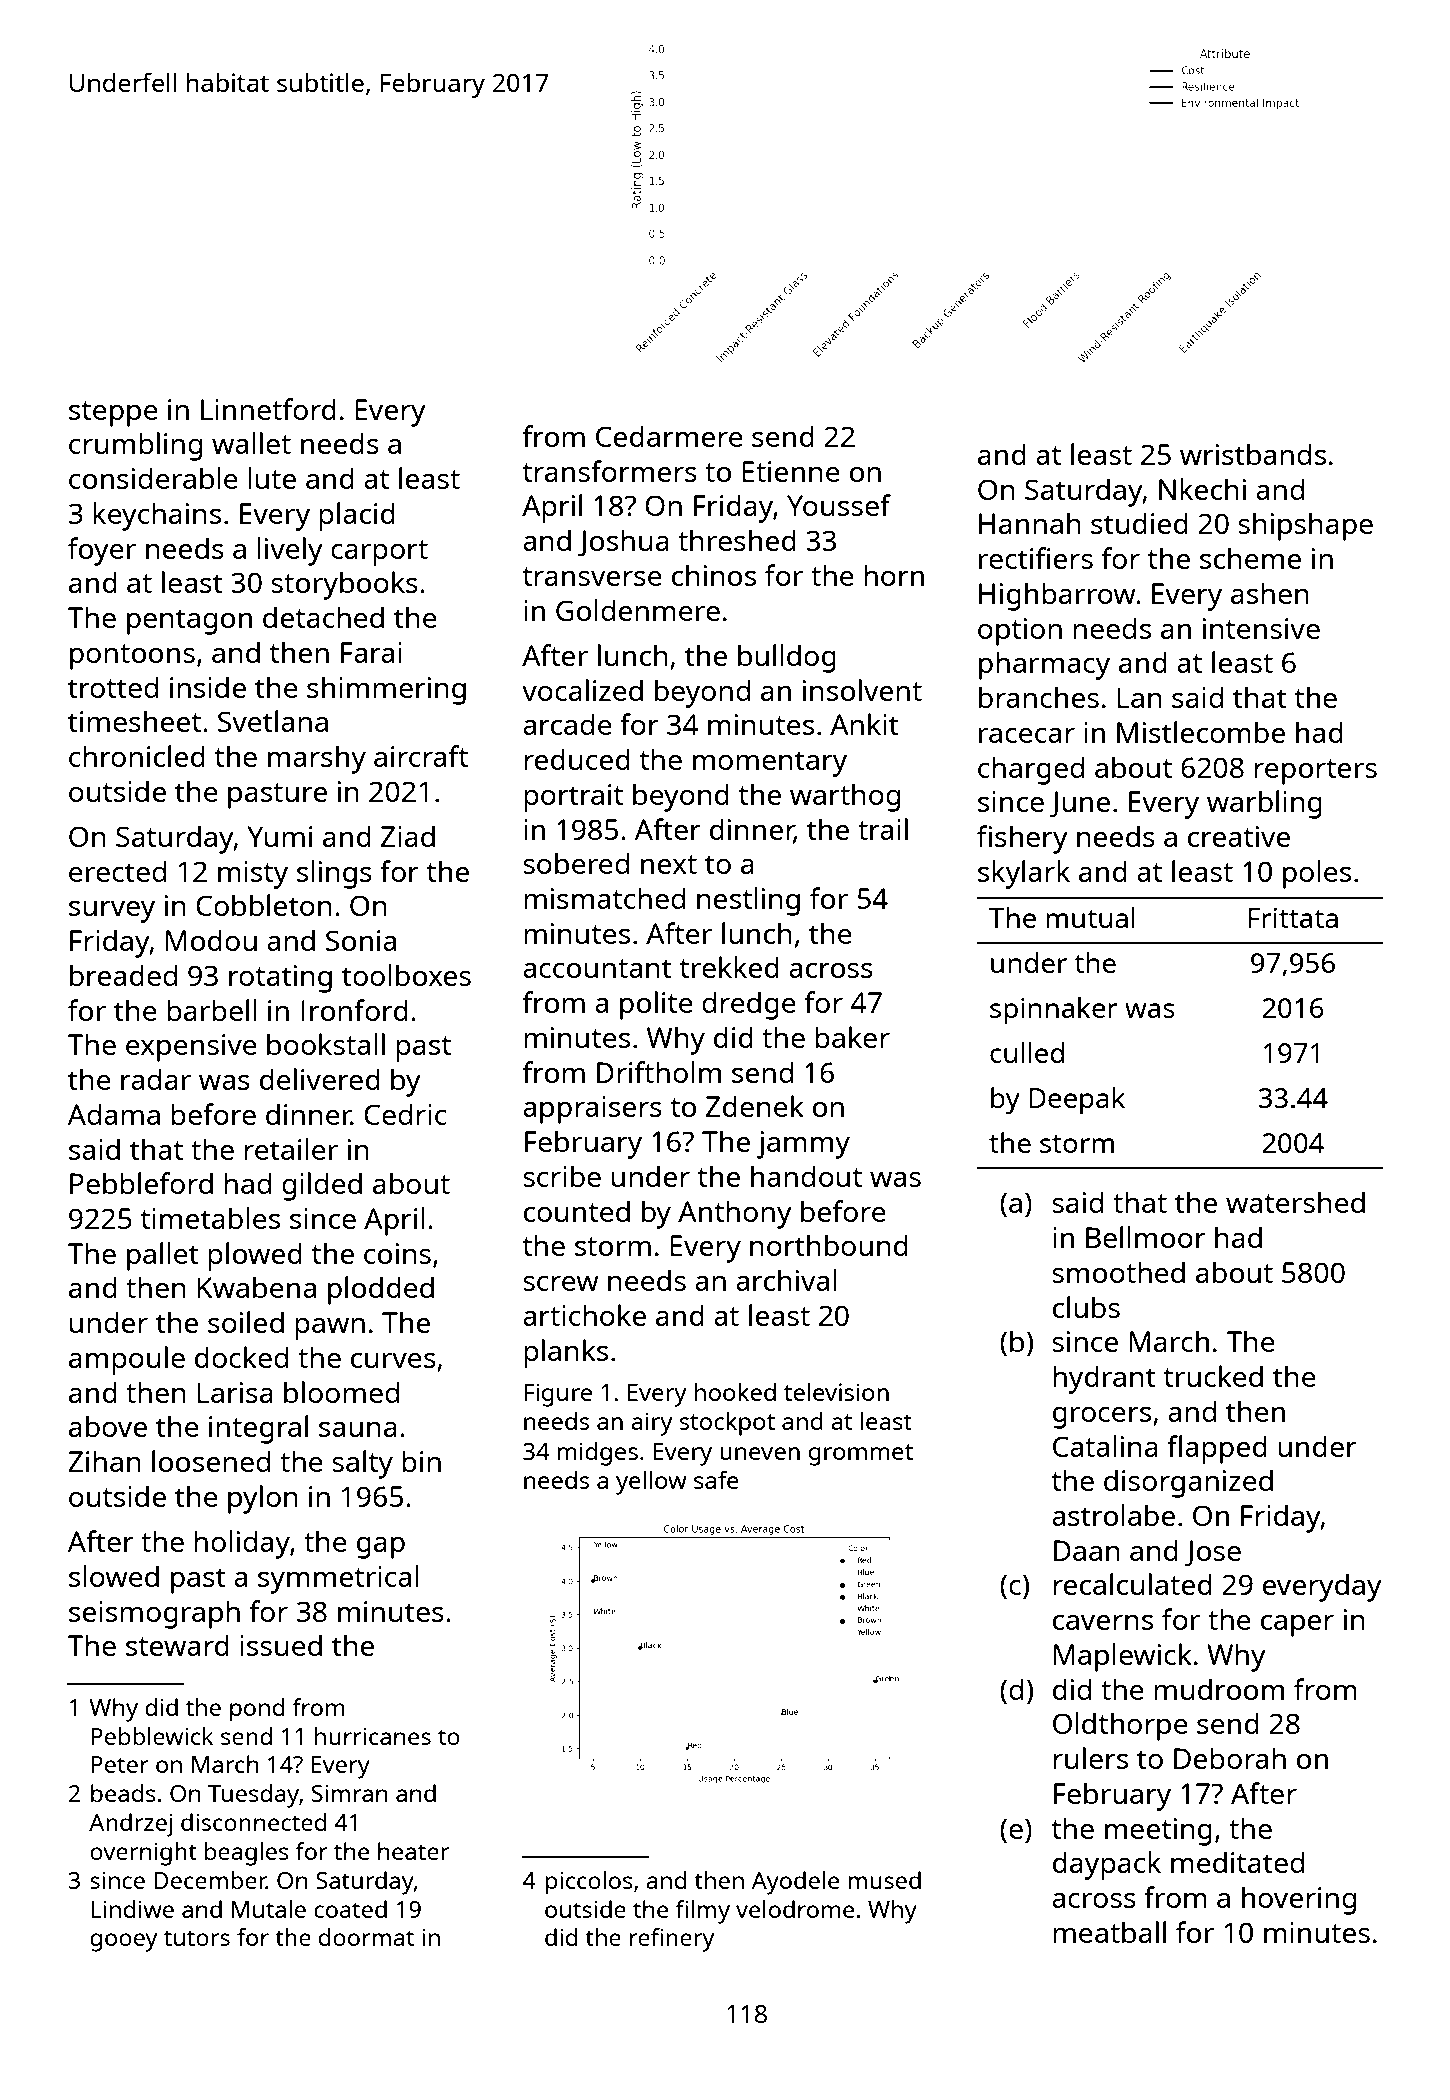 This screenshot has height=2100, width=1450. Describe the element at coordinates (1297, 1626) in the screenshot. I see `caper` at that location.
